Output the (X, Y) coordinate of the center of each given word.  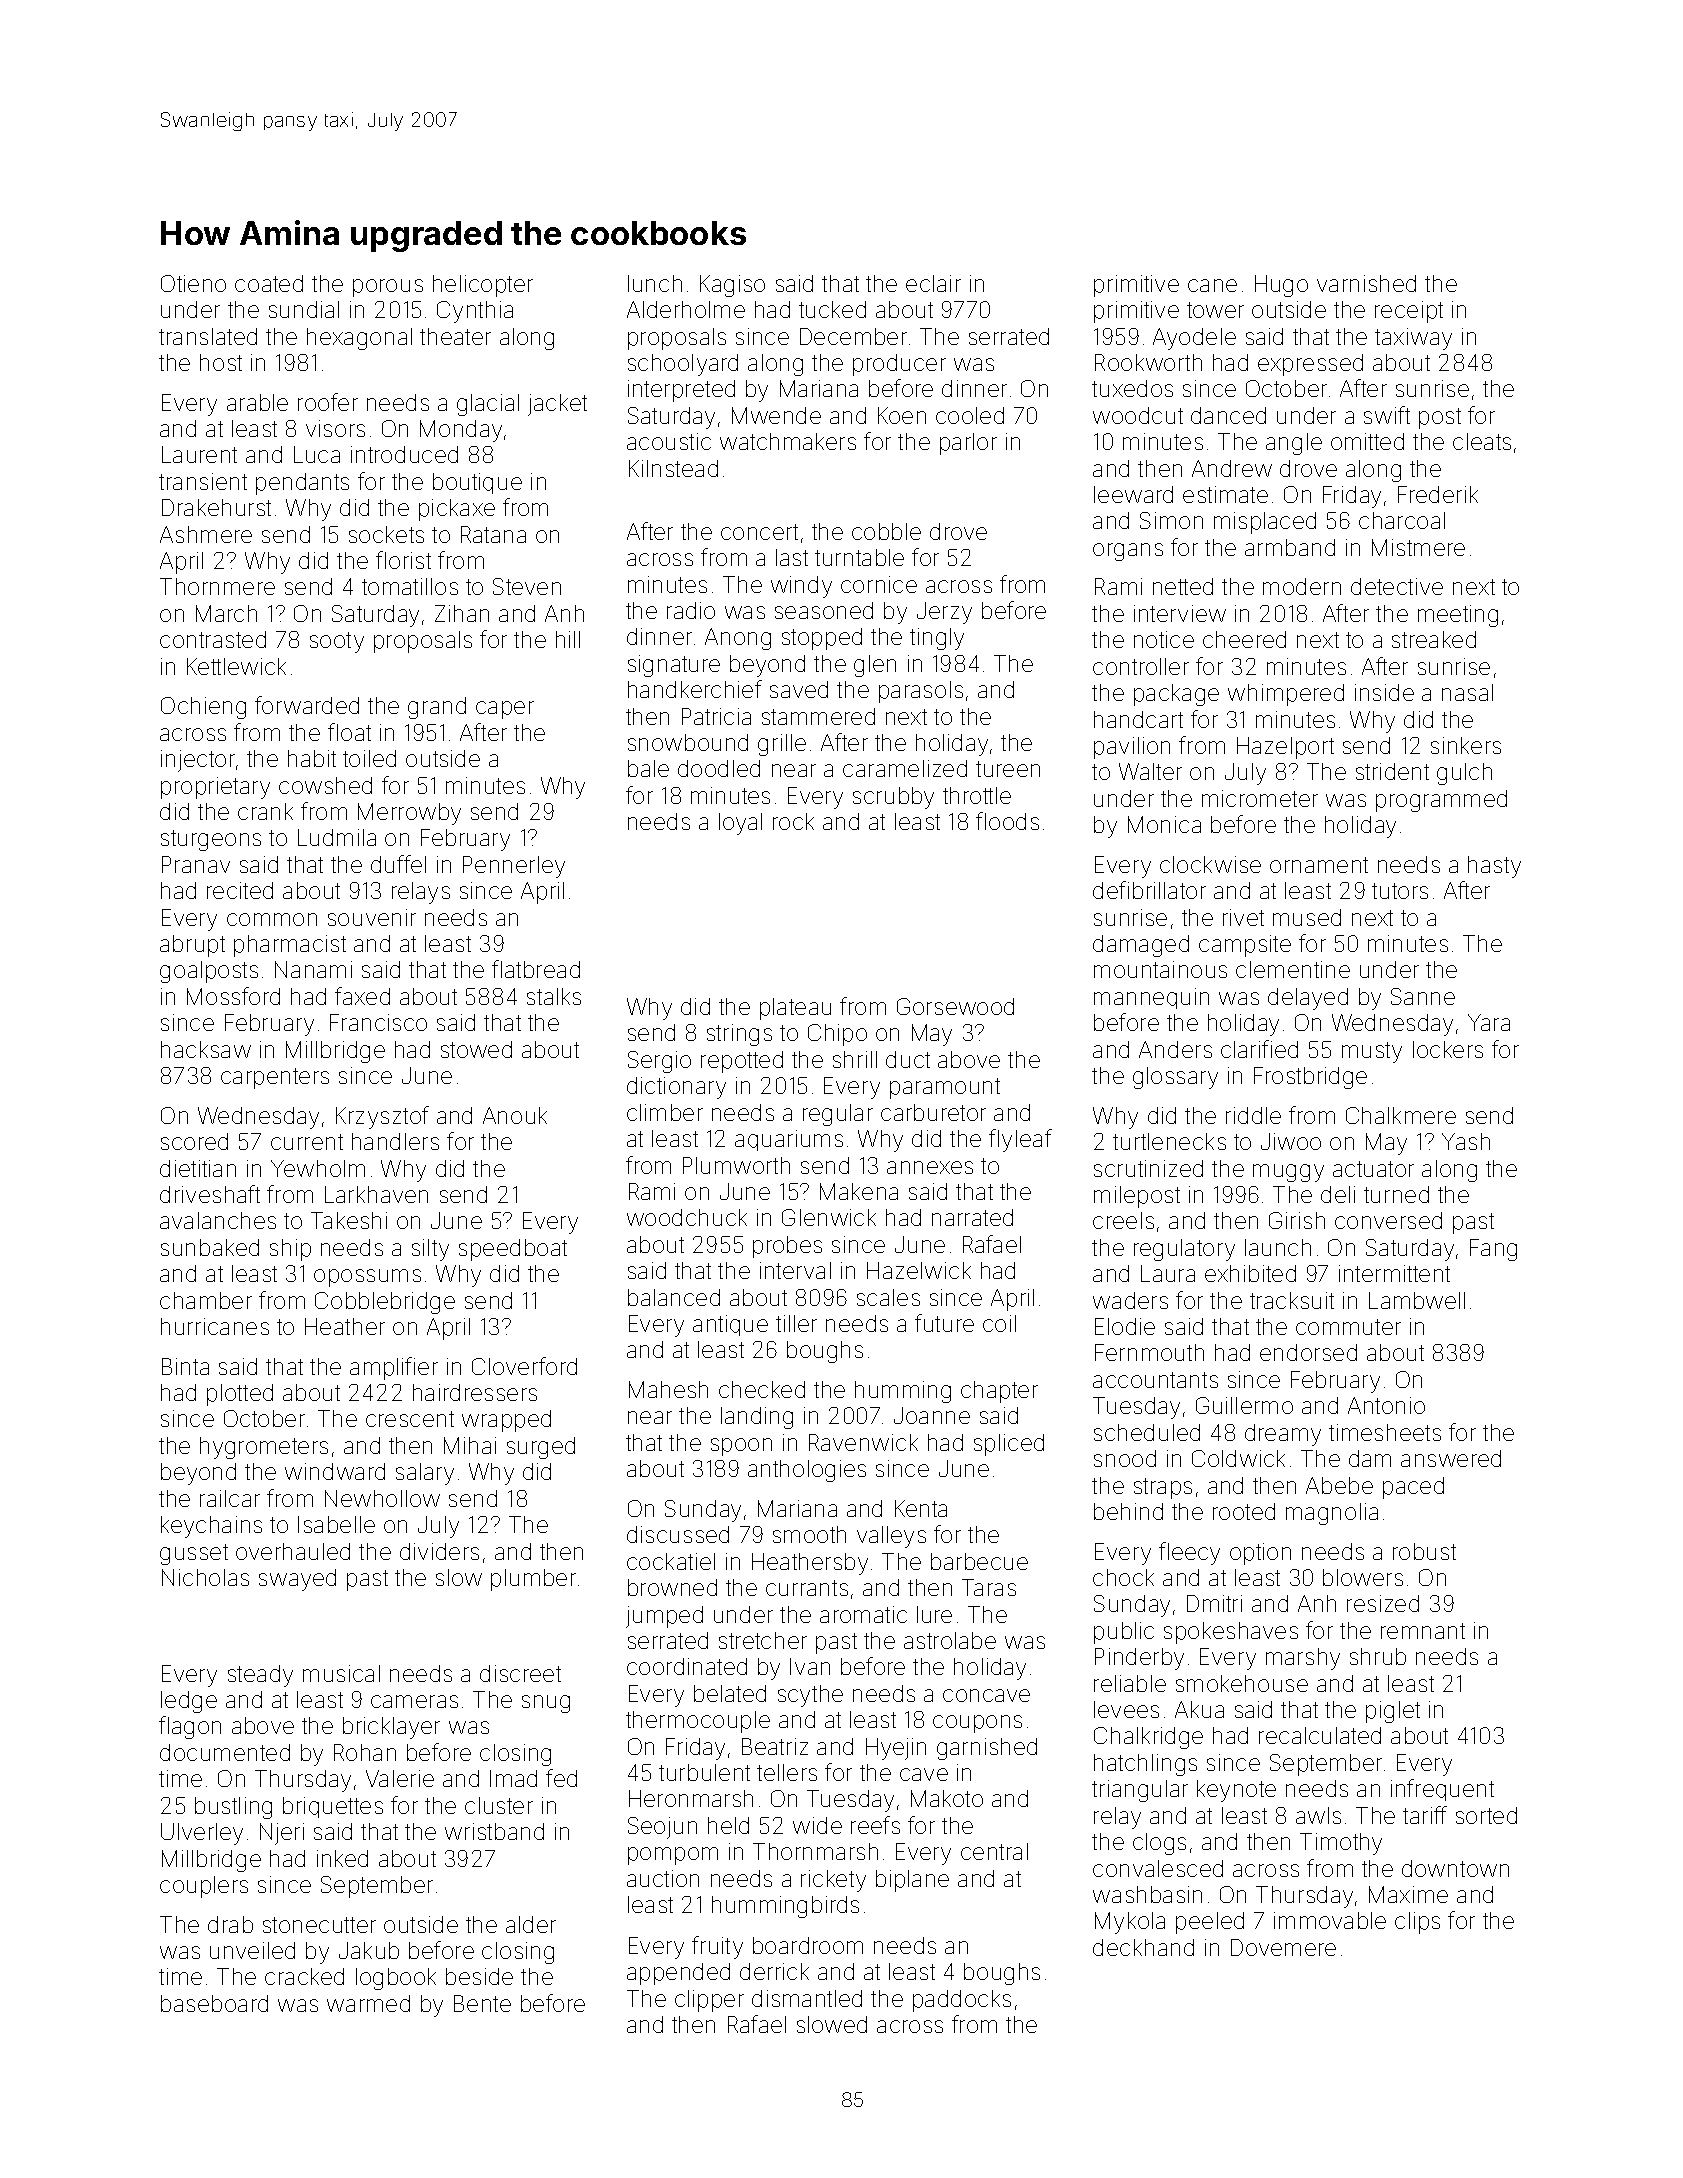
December (853, 336)
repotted (742, 1062)
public (1124, 1633)
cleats (1482, 441)
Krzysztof (382, 1117)
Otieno (193, 283)
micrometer (1260, 798)
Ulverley (202, 1834)
